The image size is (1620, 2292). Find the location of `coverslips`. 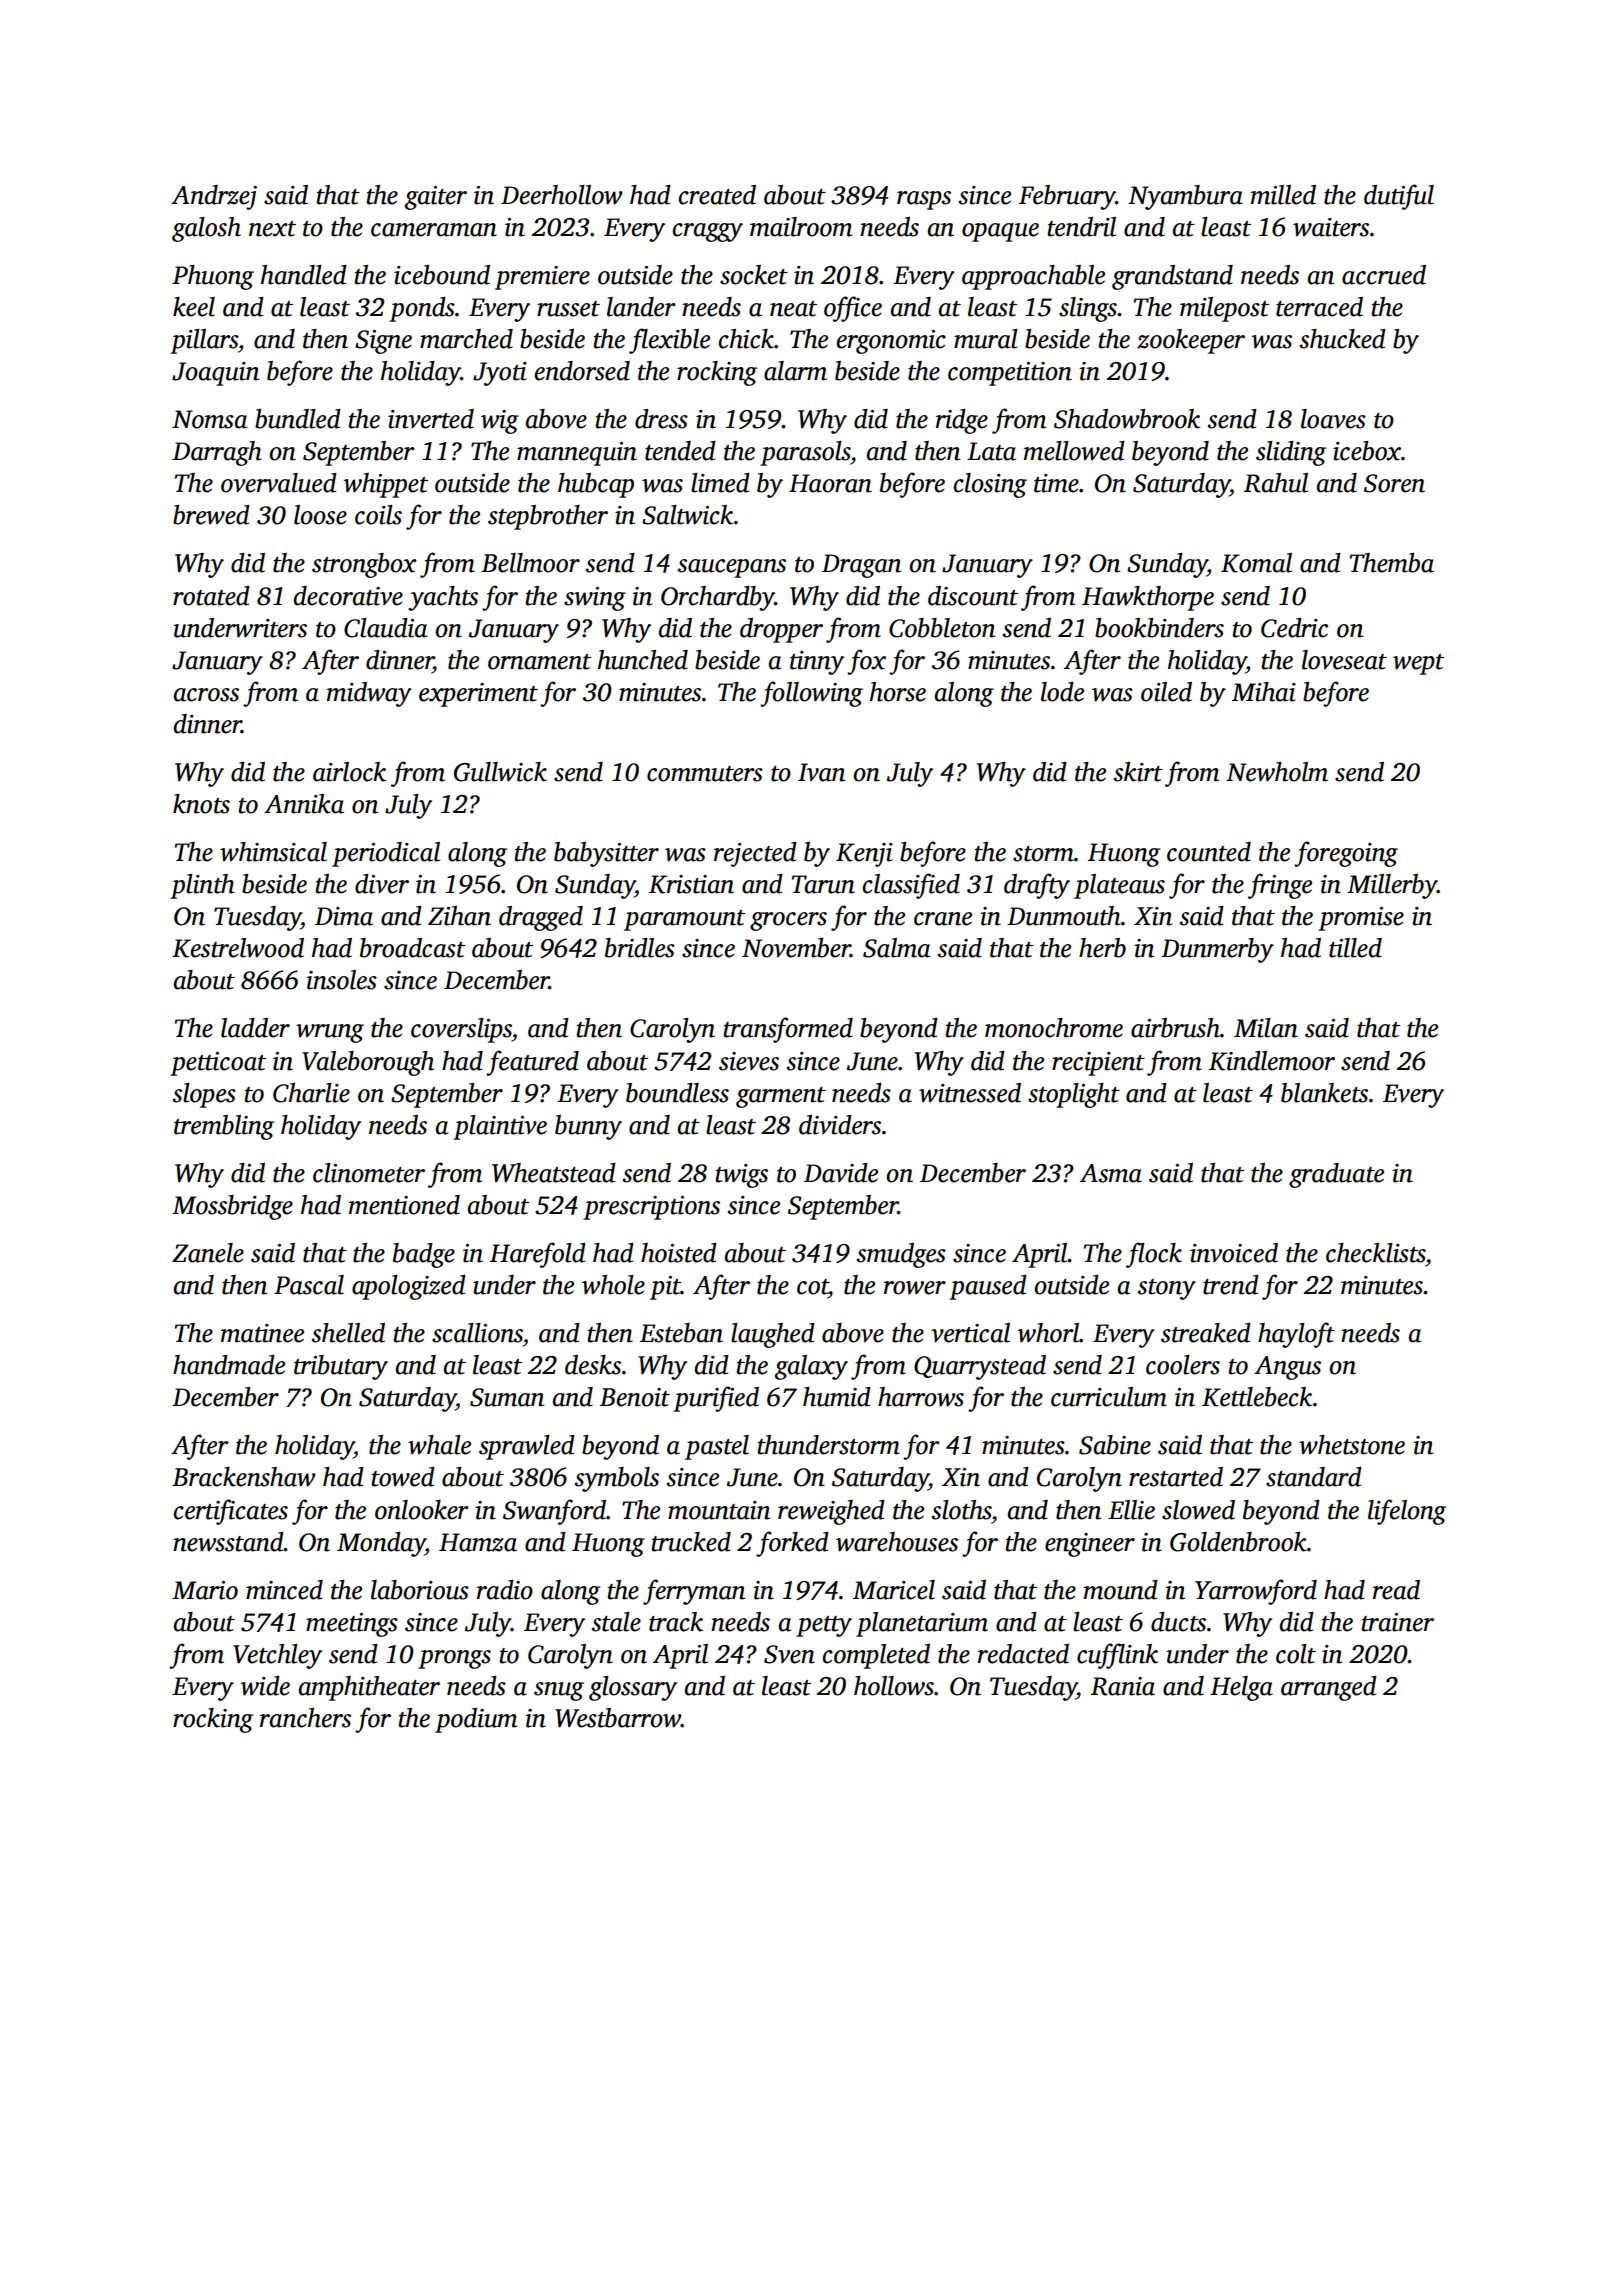

coverslips is located at coordinates (461, 1030).
